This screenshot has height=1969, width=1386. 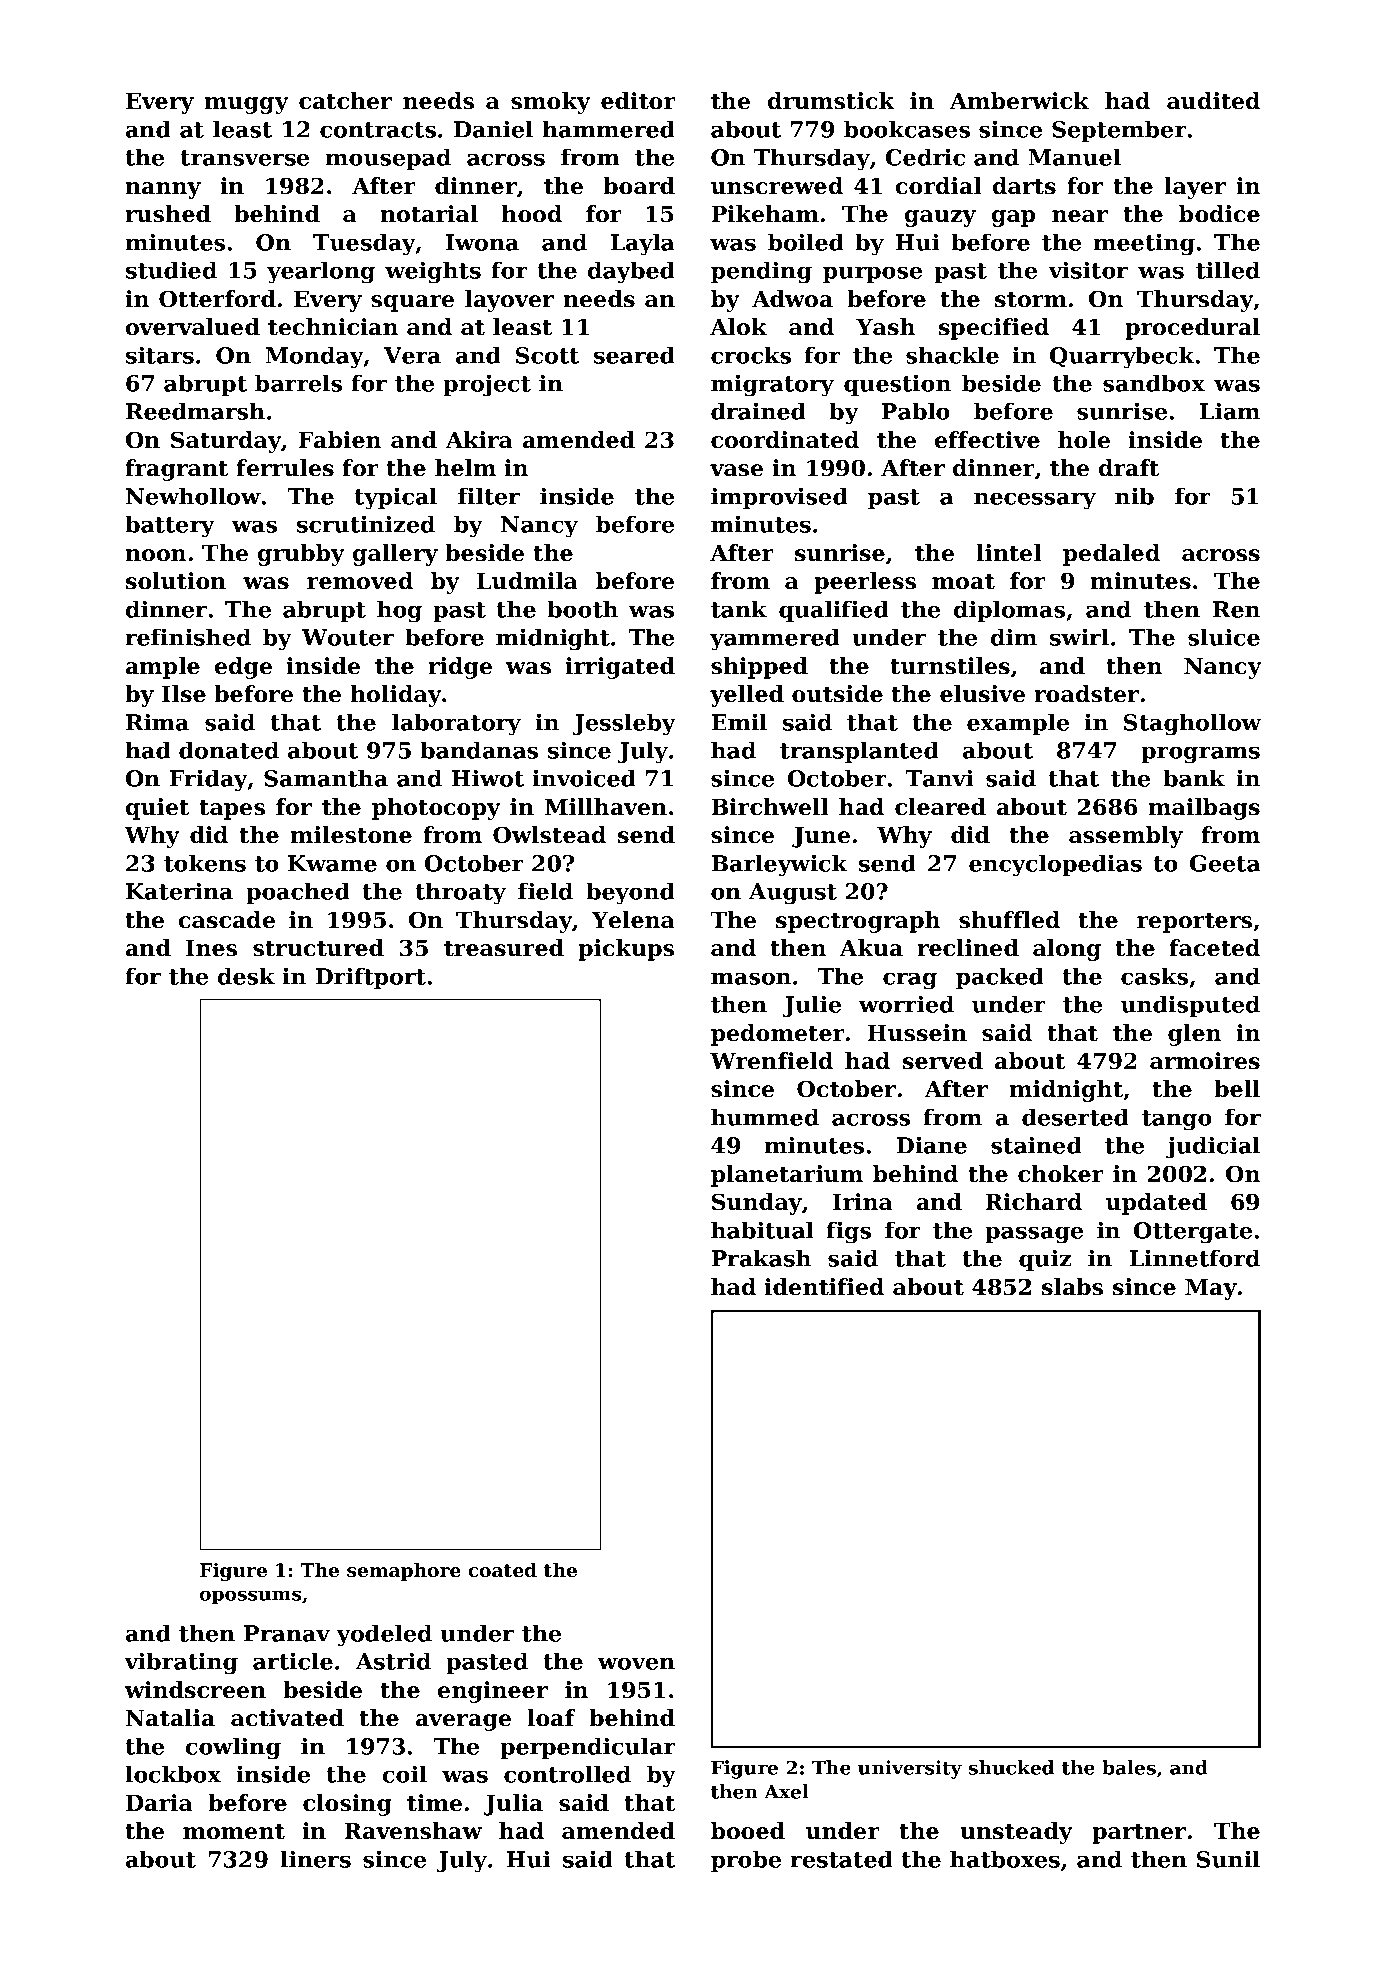 What do you see at coordinates (247, 105) in the screenshot?
I see `muggy` at bounding box center [247, 105].
